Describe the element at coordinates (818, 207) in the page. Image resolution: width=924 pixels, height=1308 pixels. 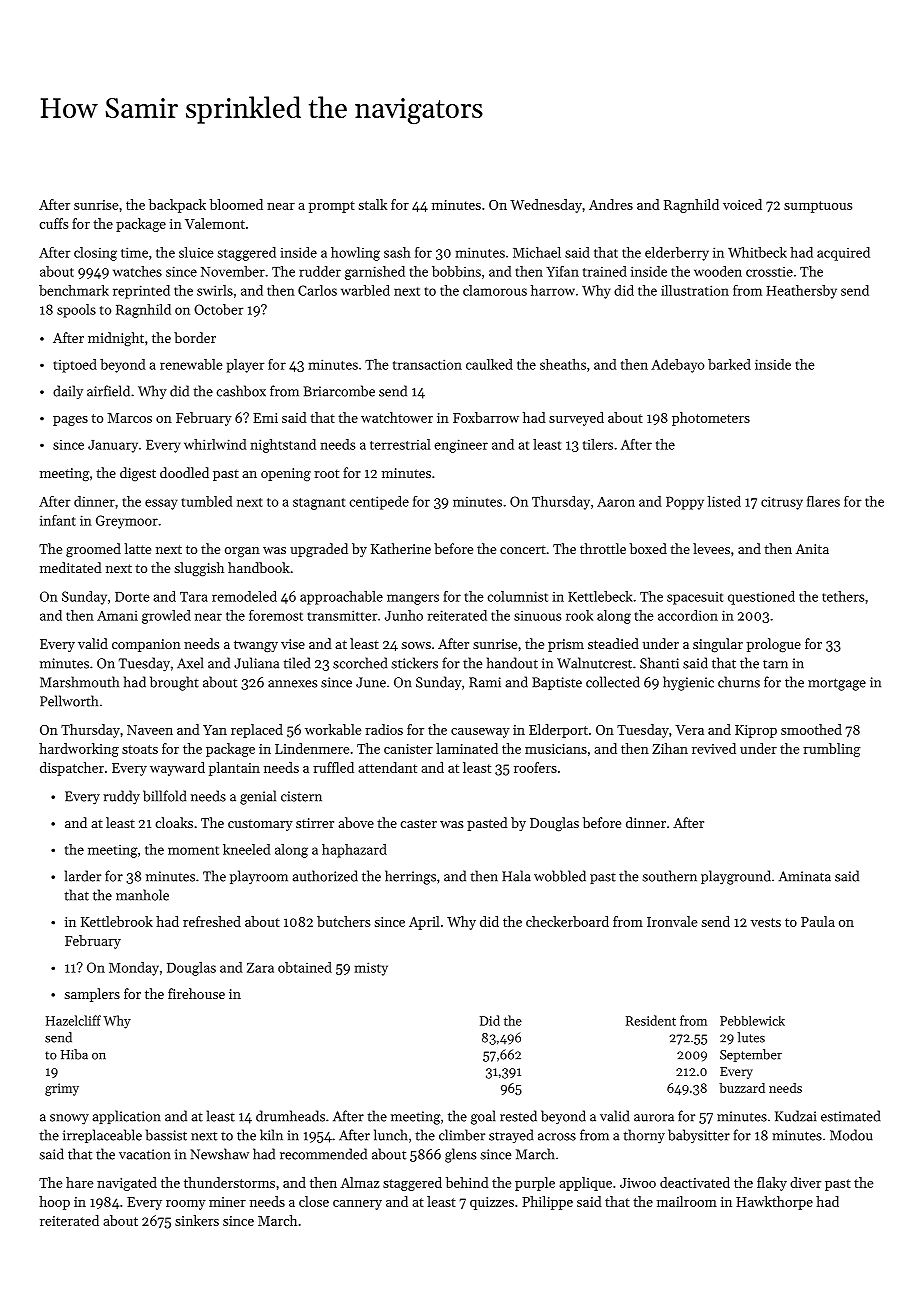
I see `sumptuous` at that location.
